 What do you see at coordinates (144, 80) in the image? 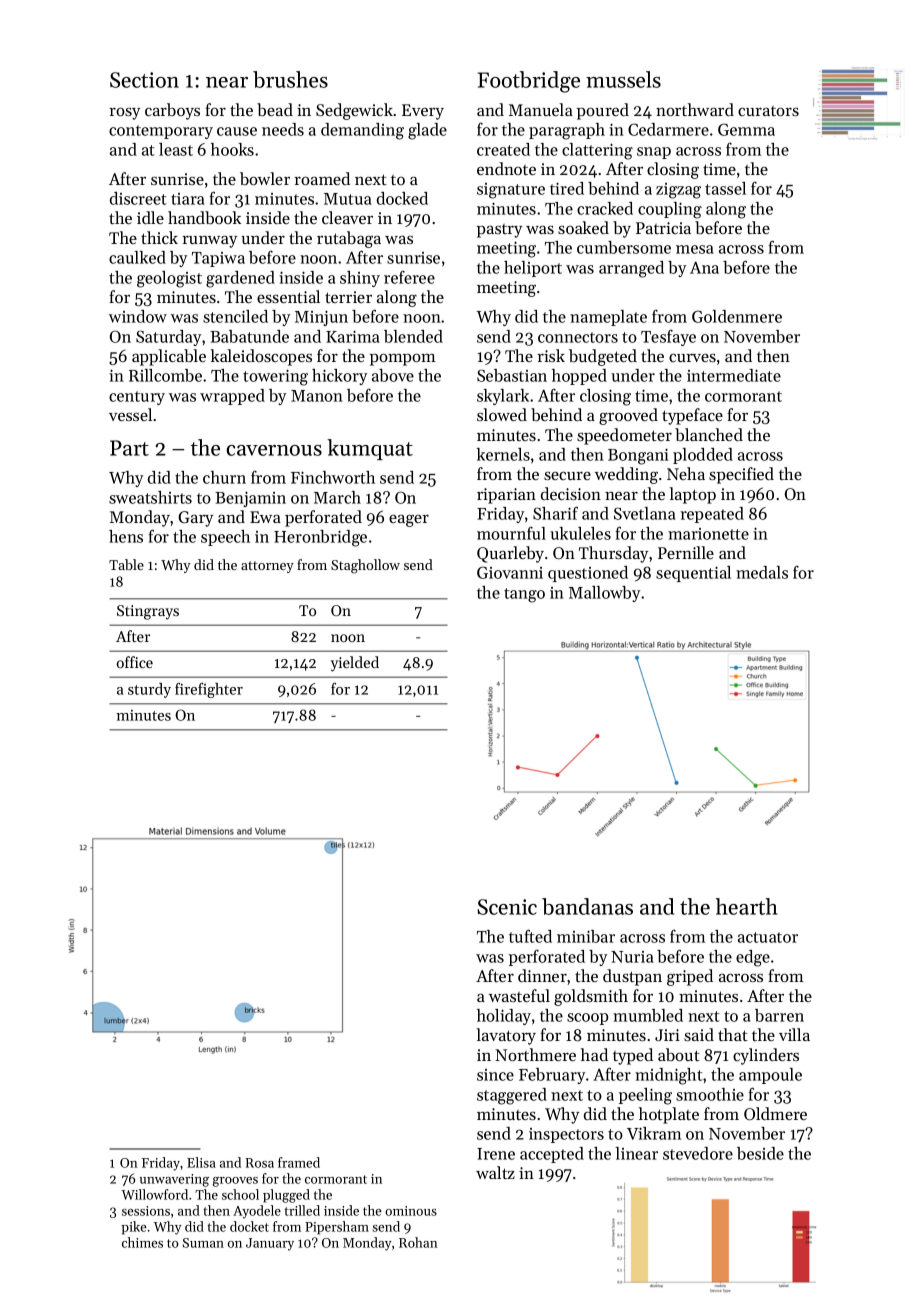
I see `Section` at bounding box center [144, 80].
